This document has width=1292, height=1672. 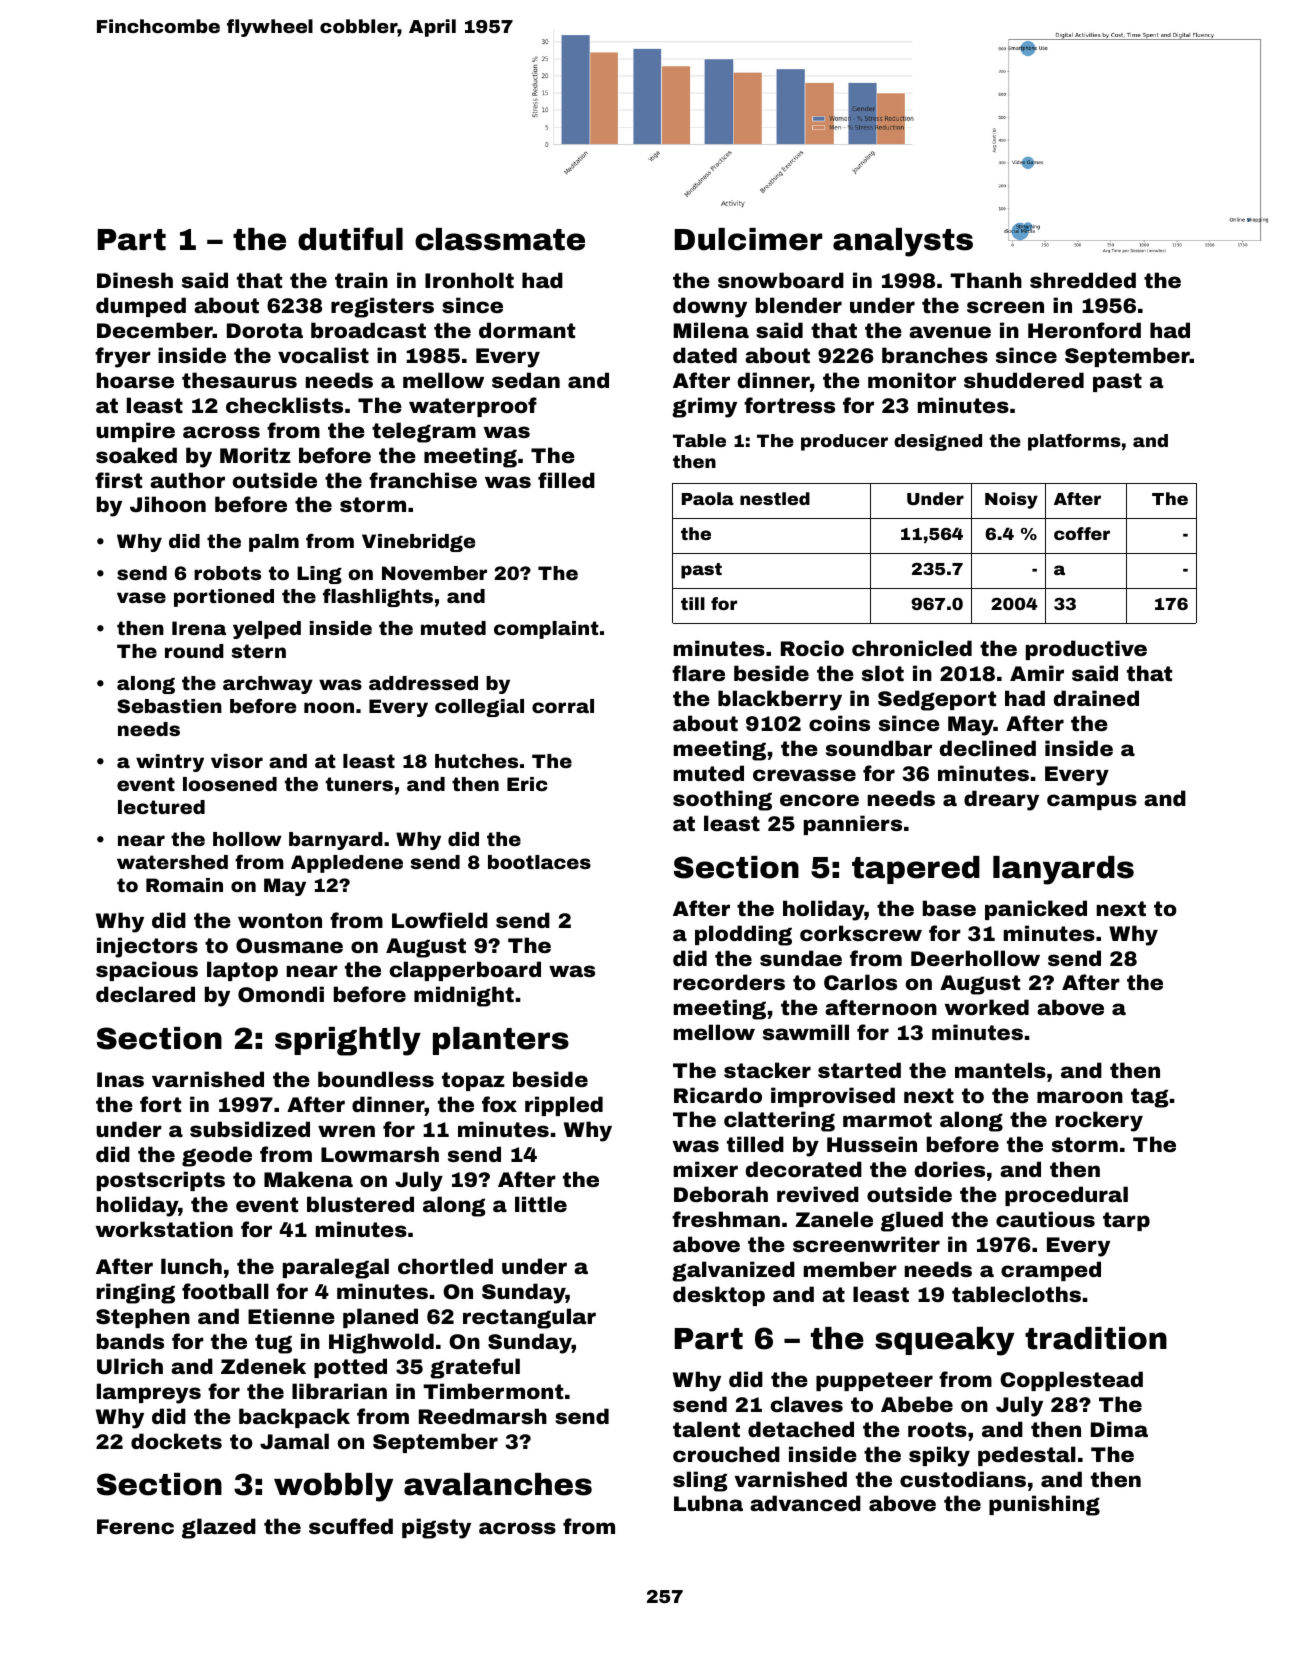 I want to click on declined, so click(x=988, y=748).
